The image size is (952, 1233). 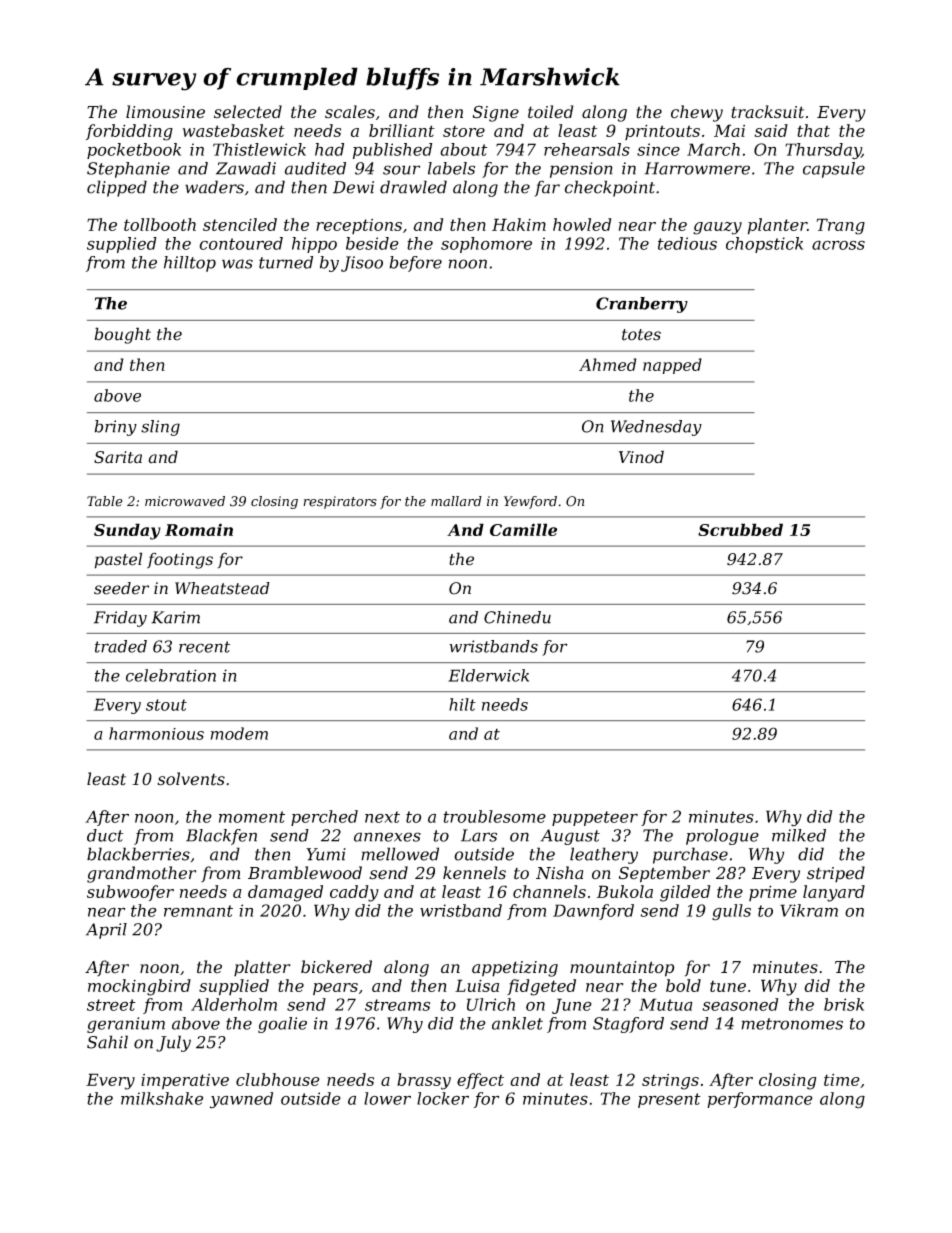 I want to click on Scrubbed, so click(x=740, y=529).
